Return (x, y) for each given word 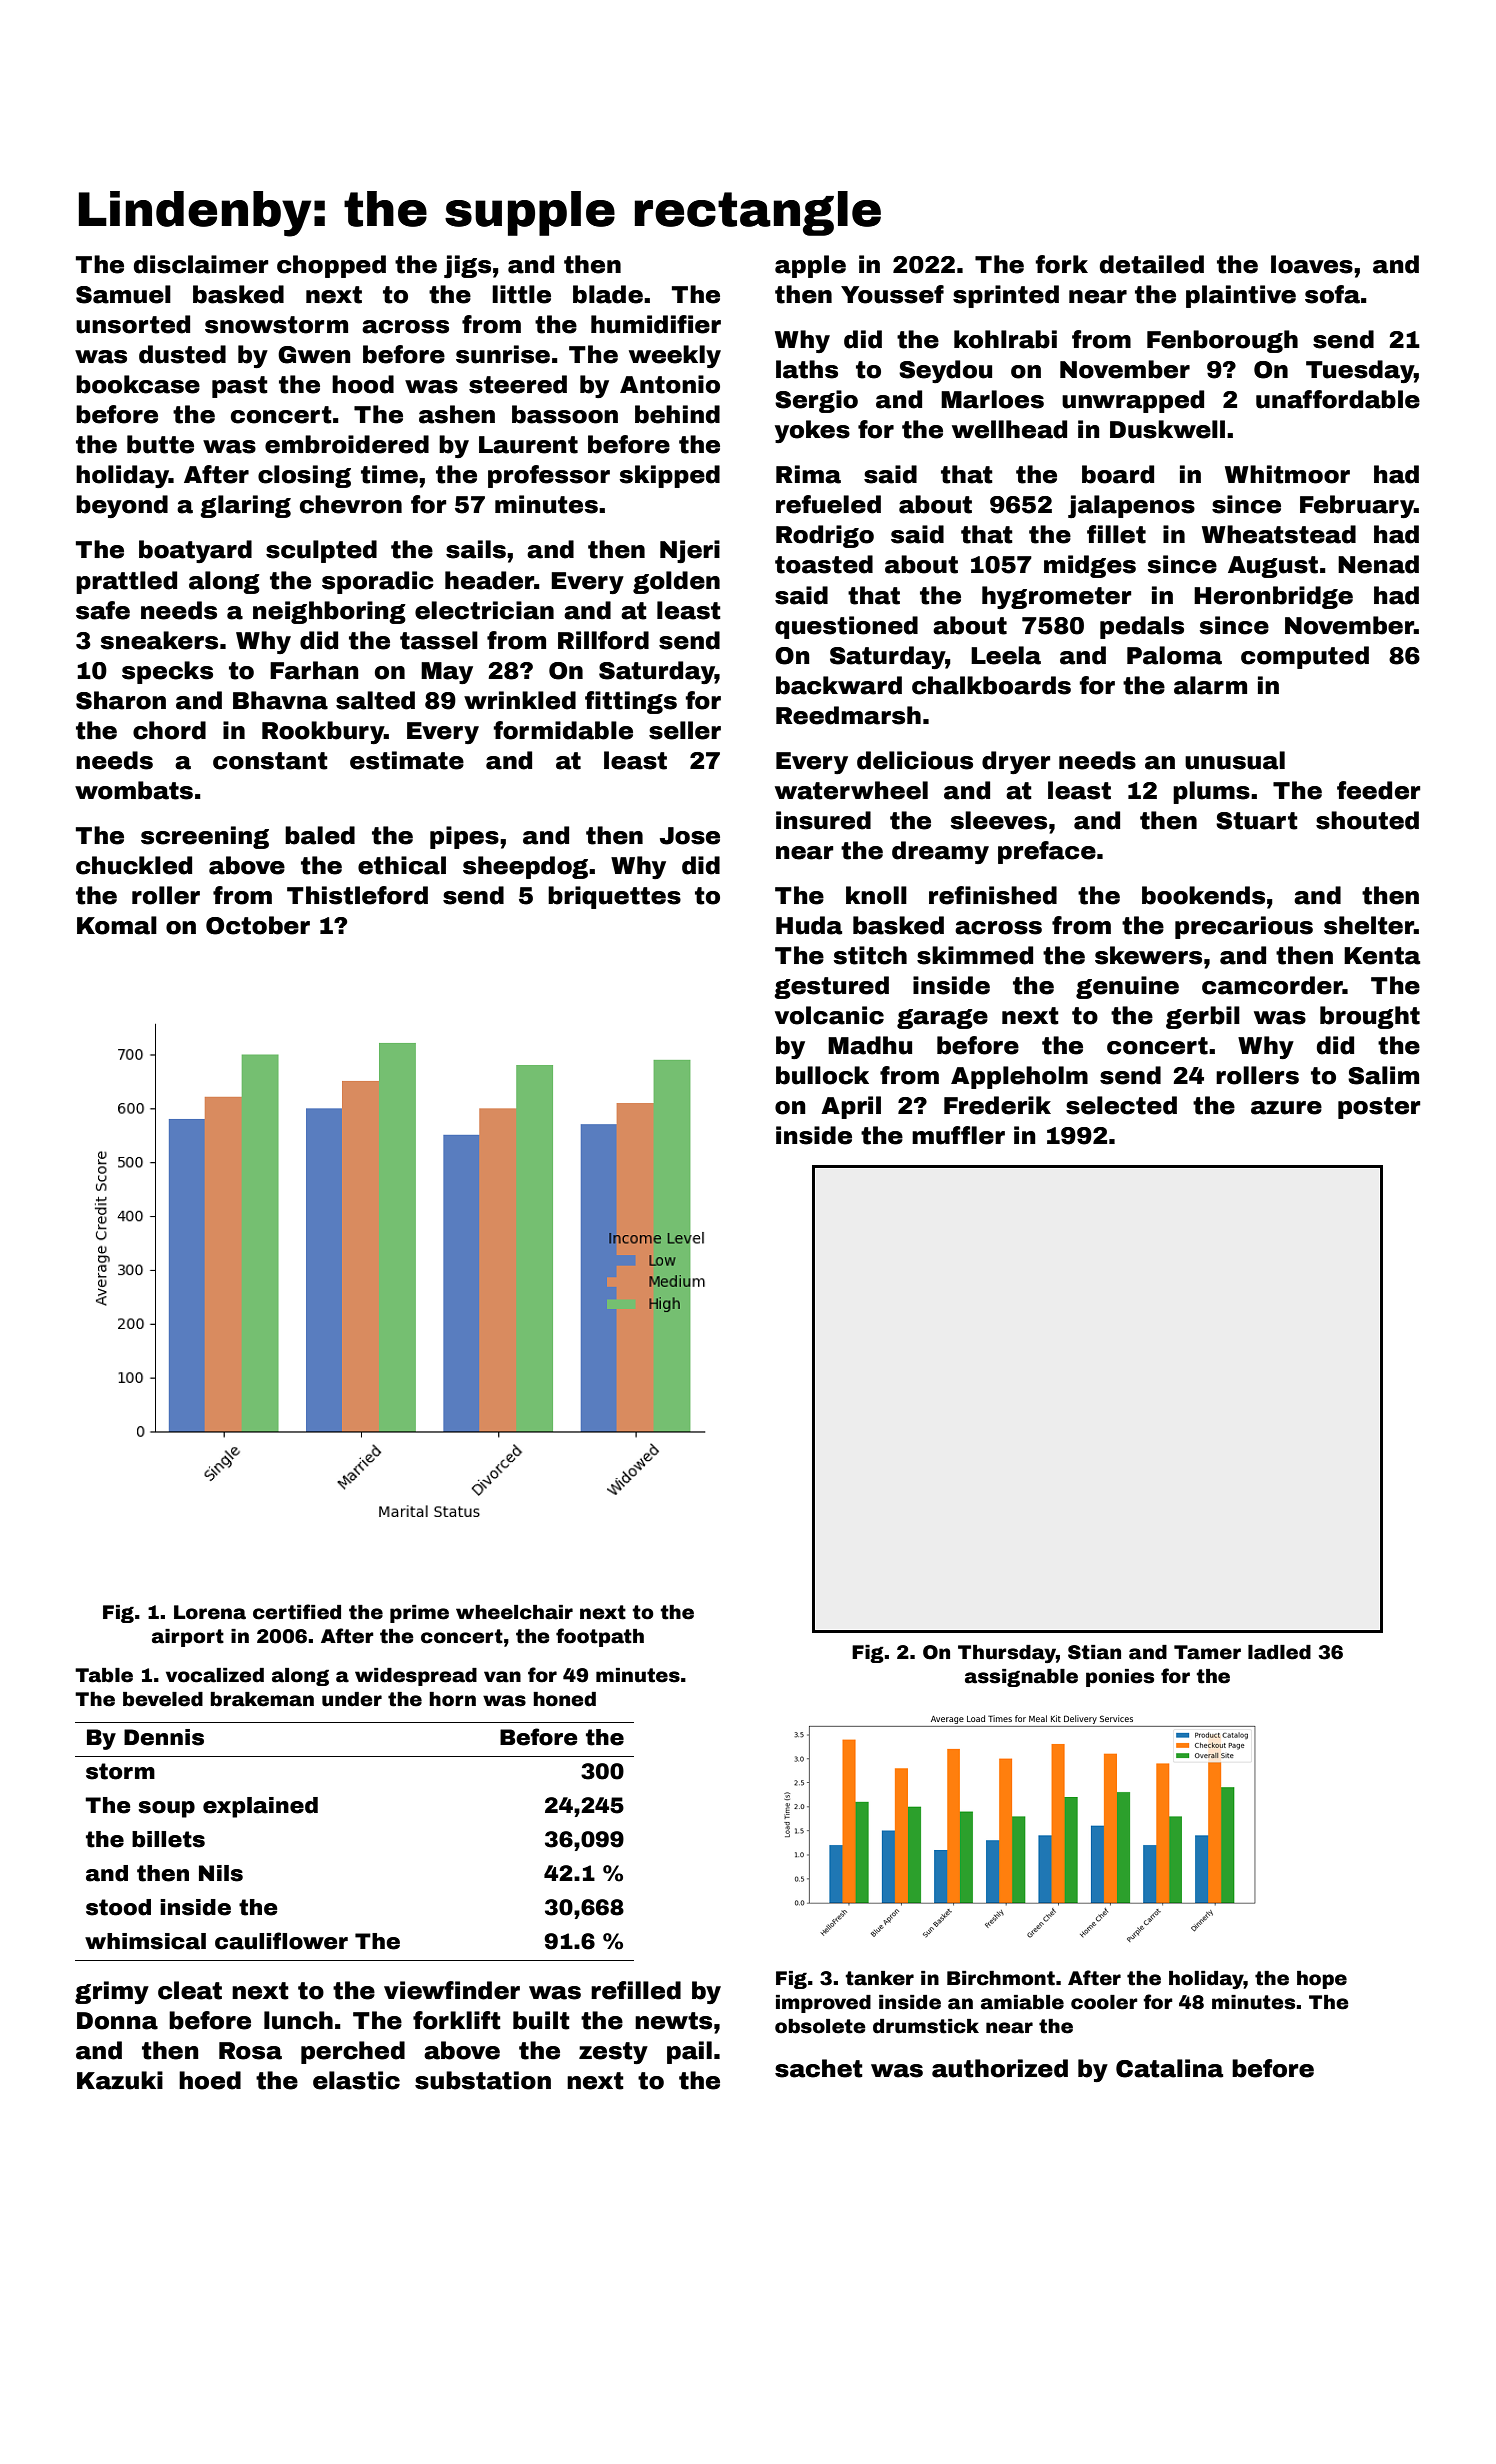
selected (1121, 1105)
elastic (356, 2080)
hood (363, 384)
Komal (117, 925)
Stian (1094, 1652)
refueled (828, 504)
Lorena (210, 1612)
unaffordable (1338, 399)
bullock (822, 1075)
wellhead (1009, 429)
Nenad (1378, 564)
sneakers (159, 640)
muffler (958, 1135)
